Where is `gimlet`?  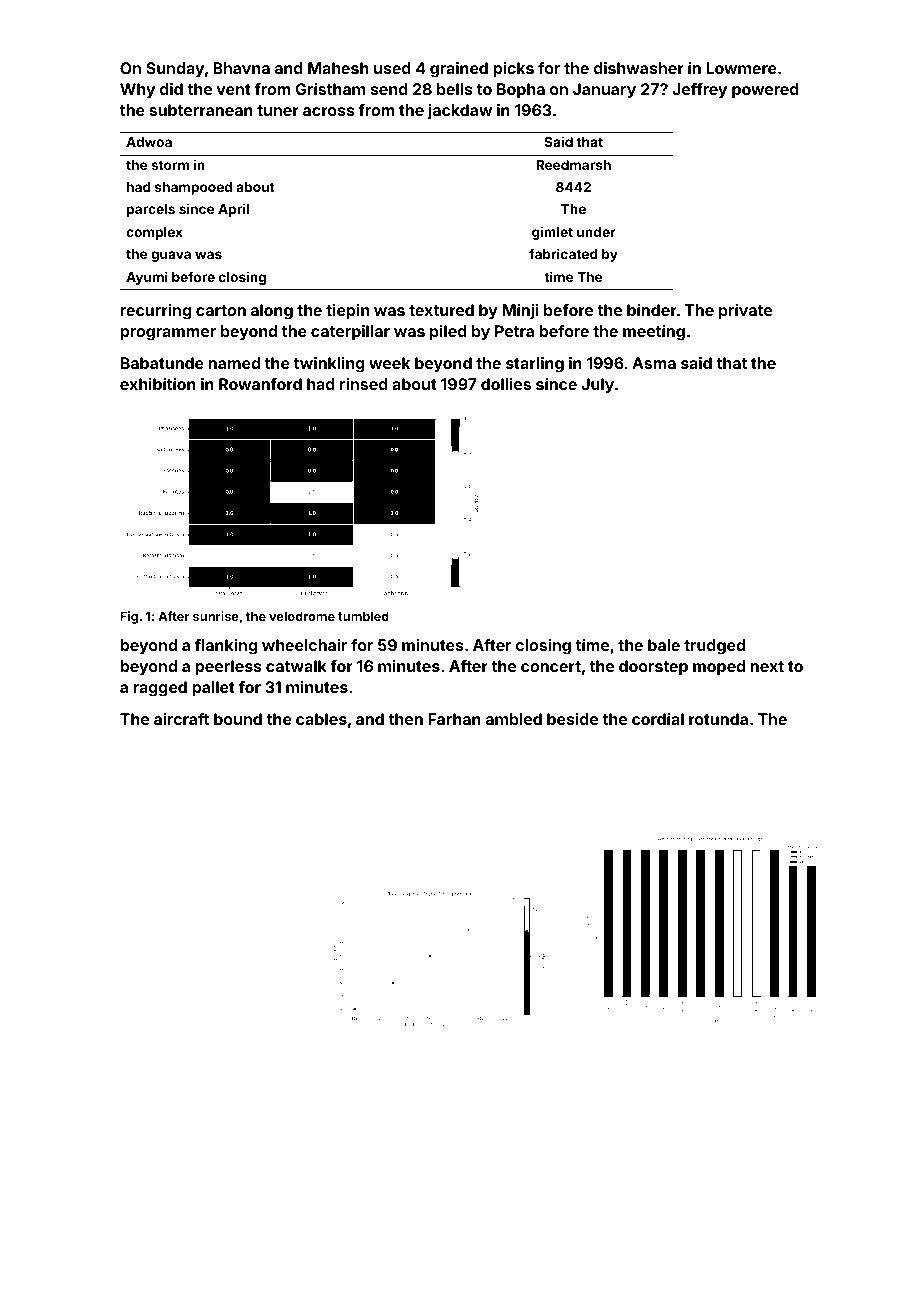
gimlet is located at coordinates (552, 233).
